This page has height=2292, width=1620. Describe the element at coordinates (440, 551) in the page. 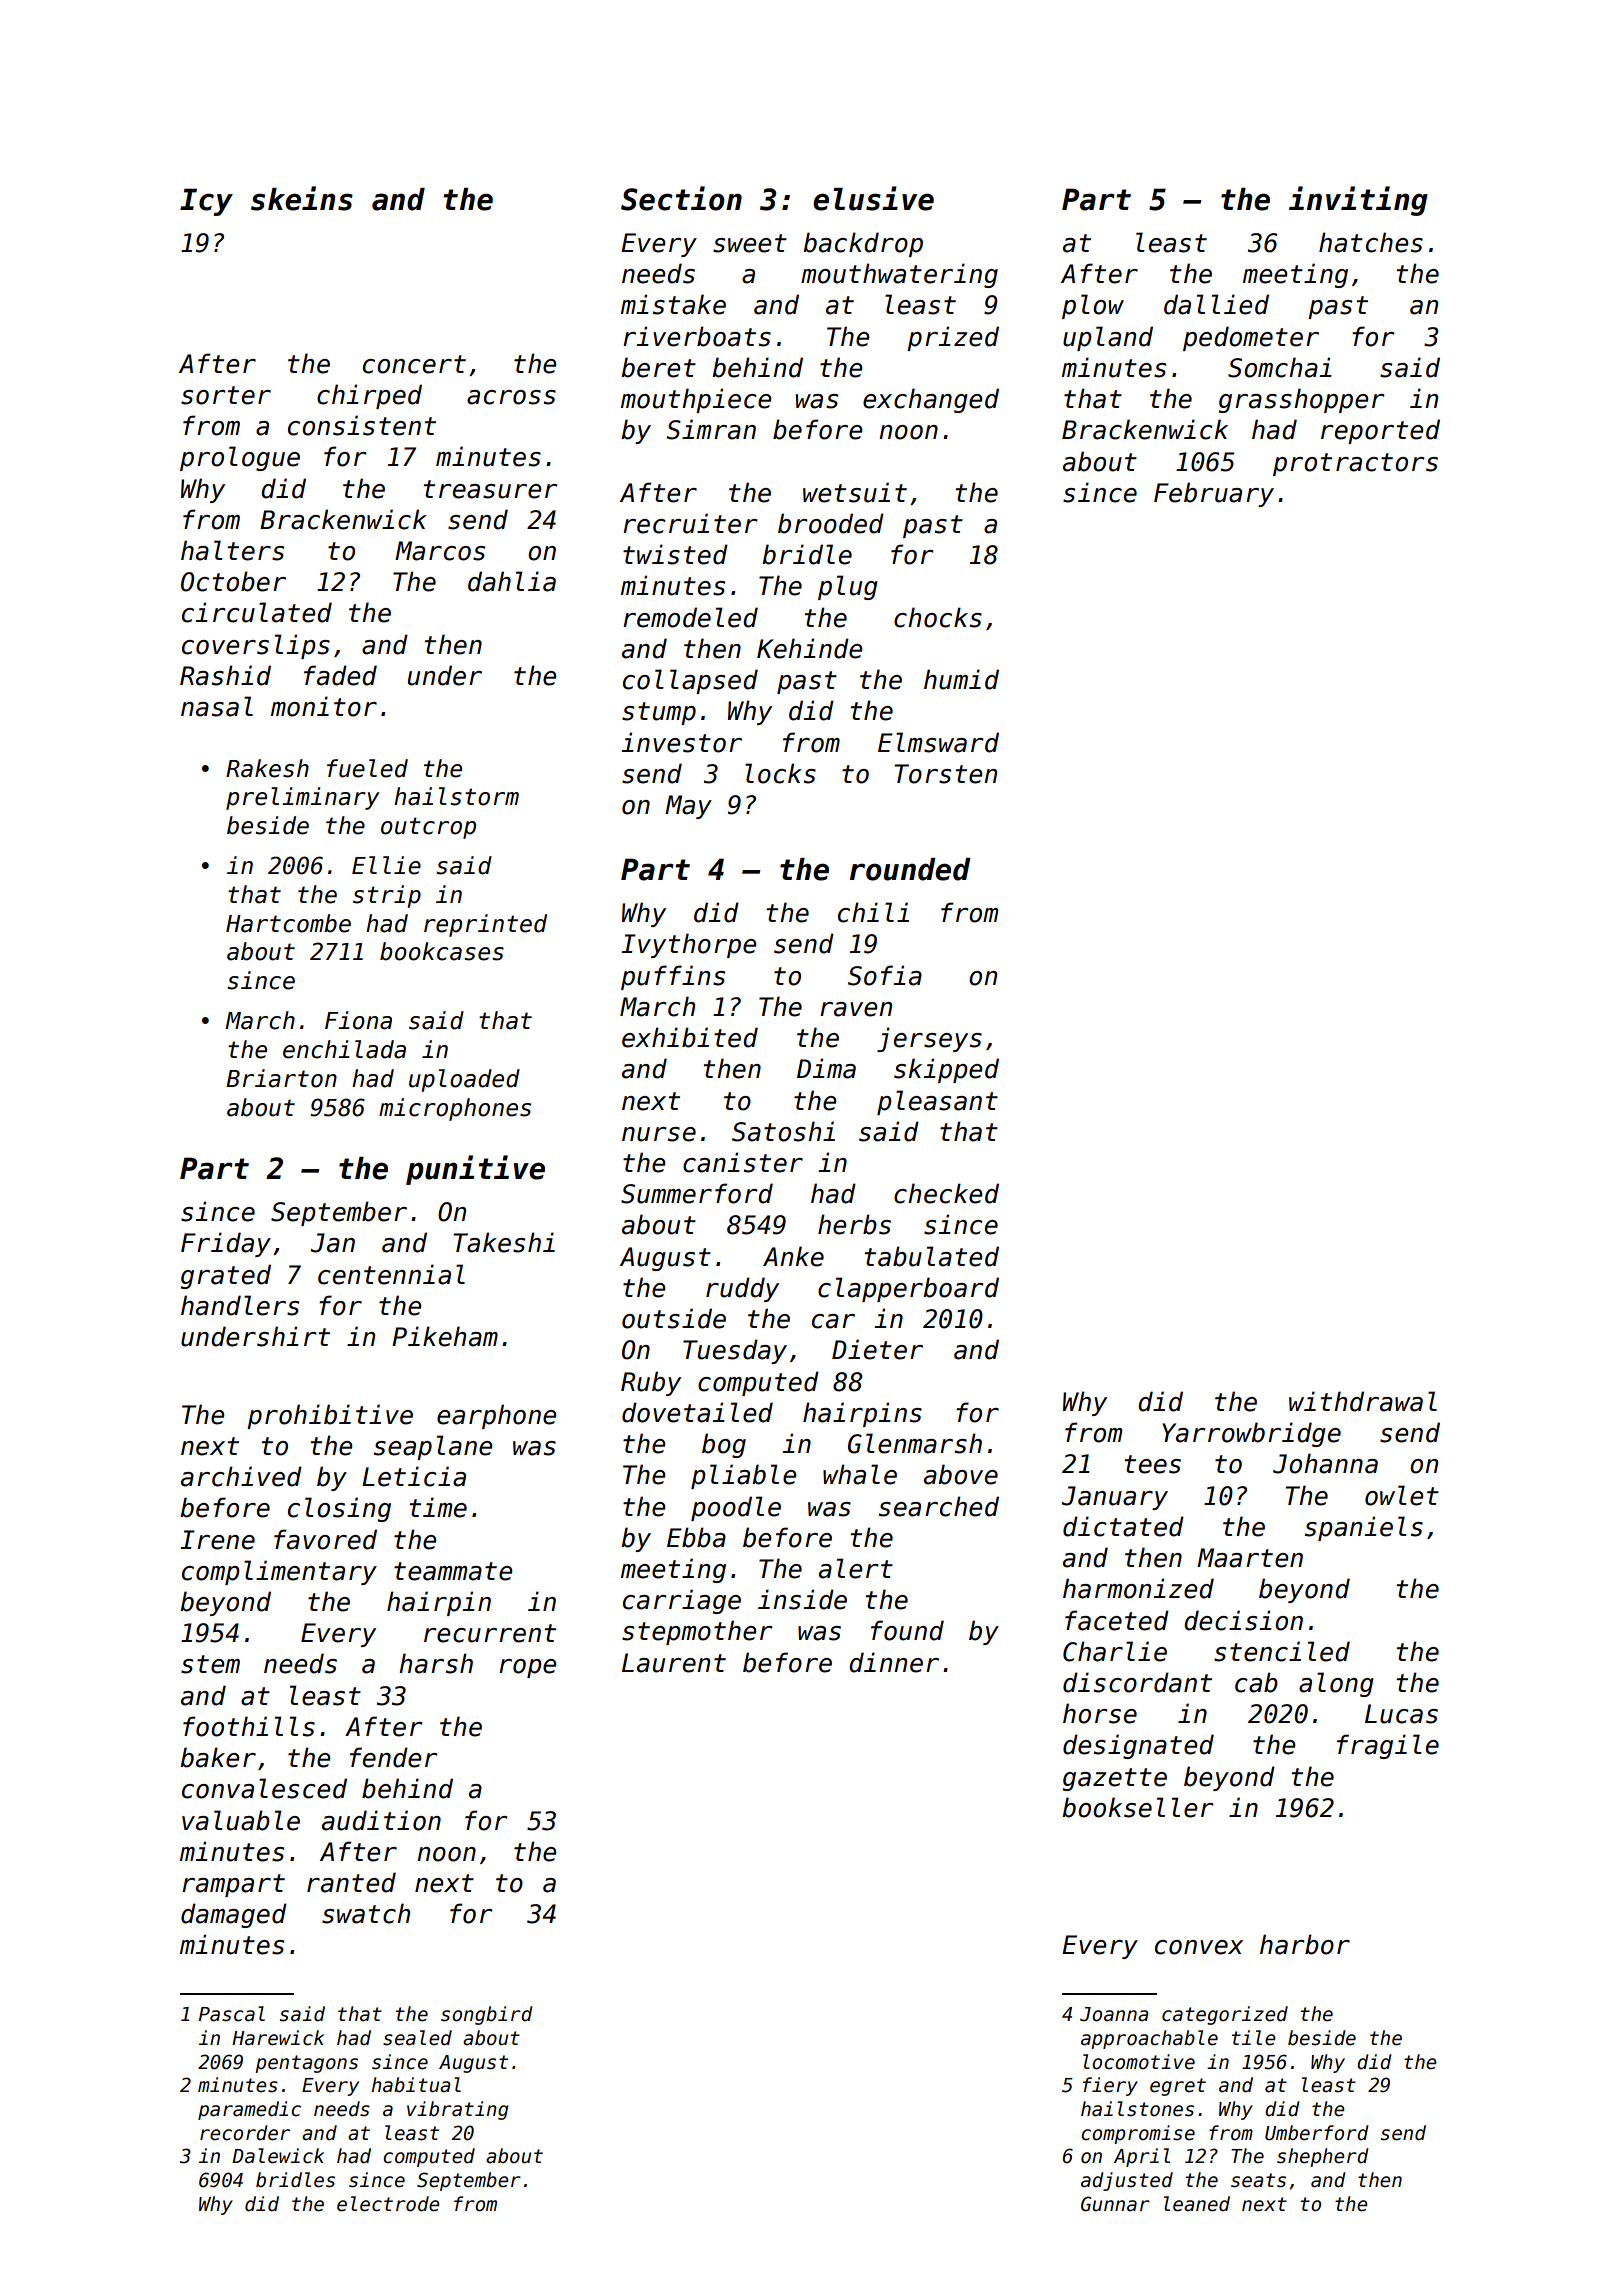

I see `Marcos` at that location.
